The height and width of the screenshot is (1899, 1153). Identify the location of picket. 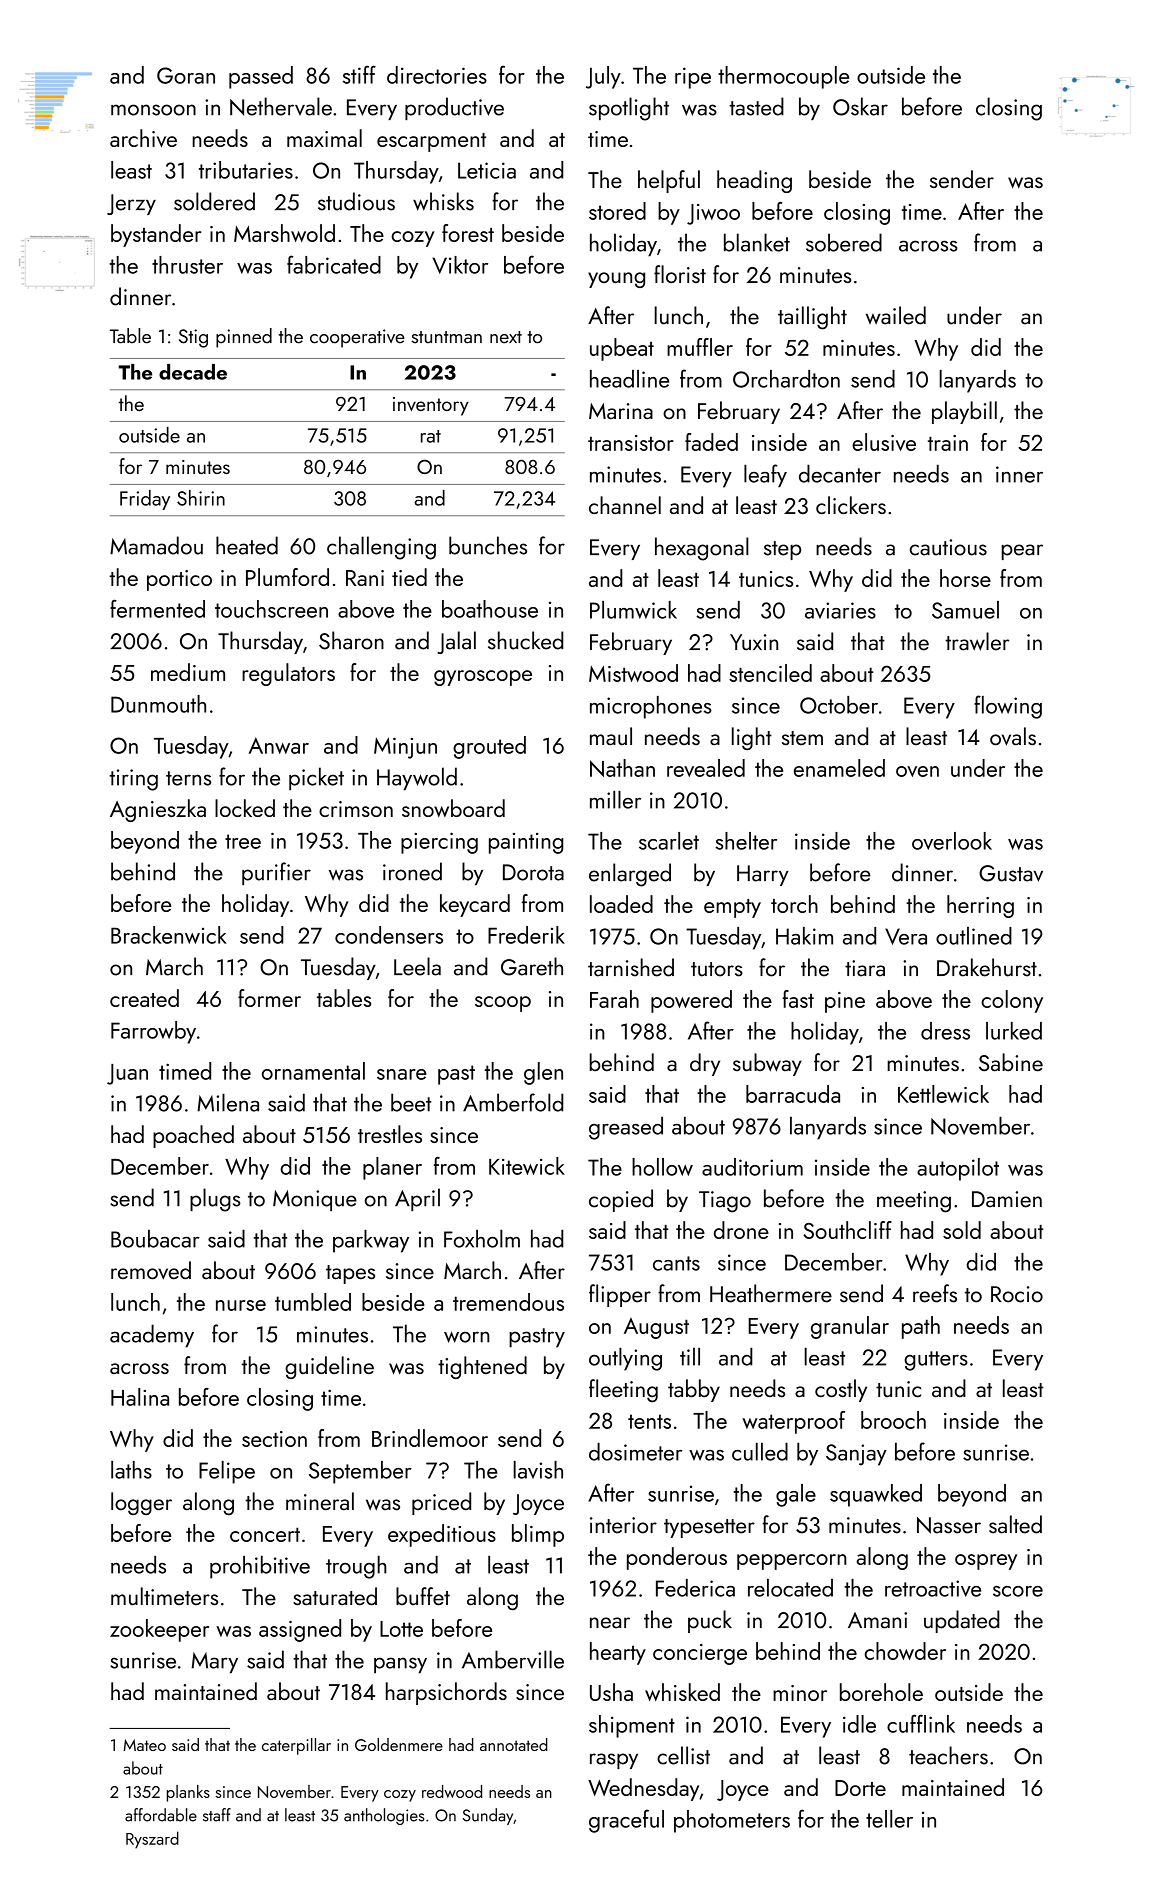
(316, 779).
